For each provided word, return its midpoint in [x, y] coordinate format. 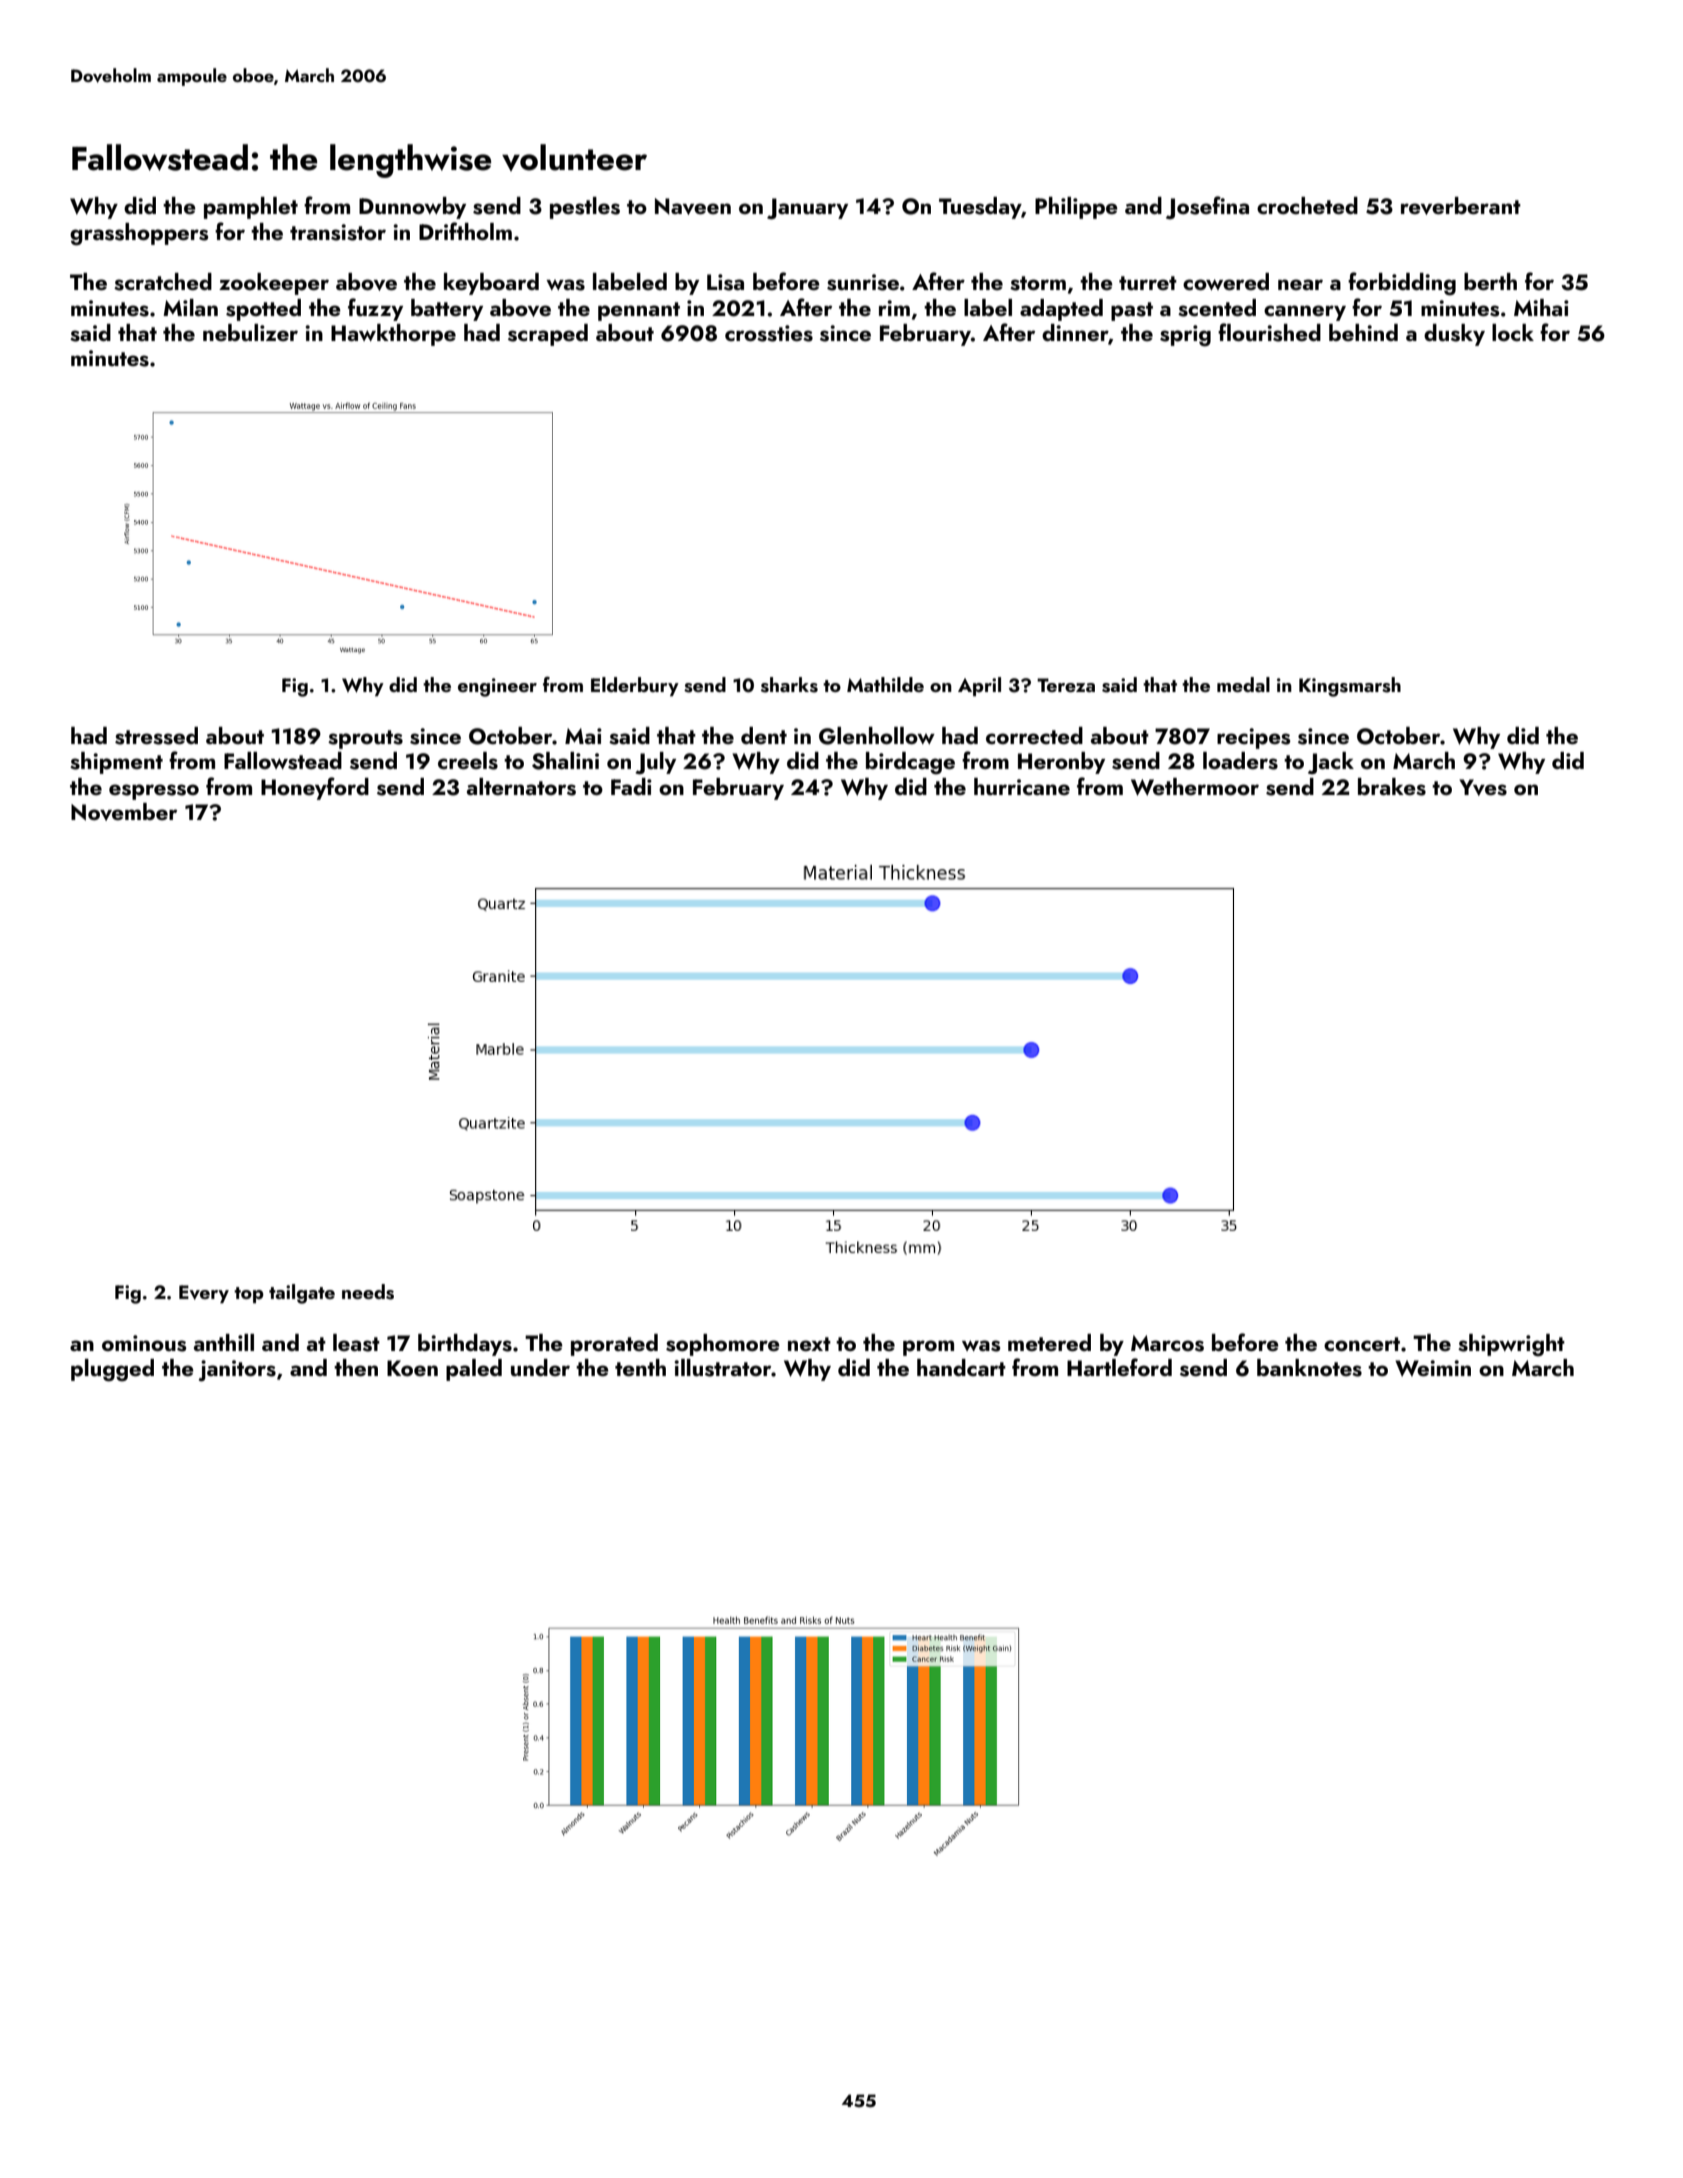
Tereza [1066, 685]
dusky [1454, 335]
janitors [237, 1371]
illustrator [723, 1368]
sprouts [365, 739]
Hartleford [1119, 1367]
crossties [769, 333]
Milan [190, 307]
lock [1513, 332]
